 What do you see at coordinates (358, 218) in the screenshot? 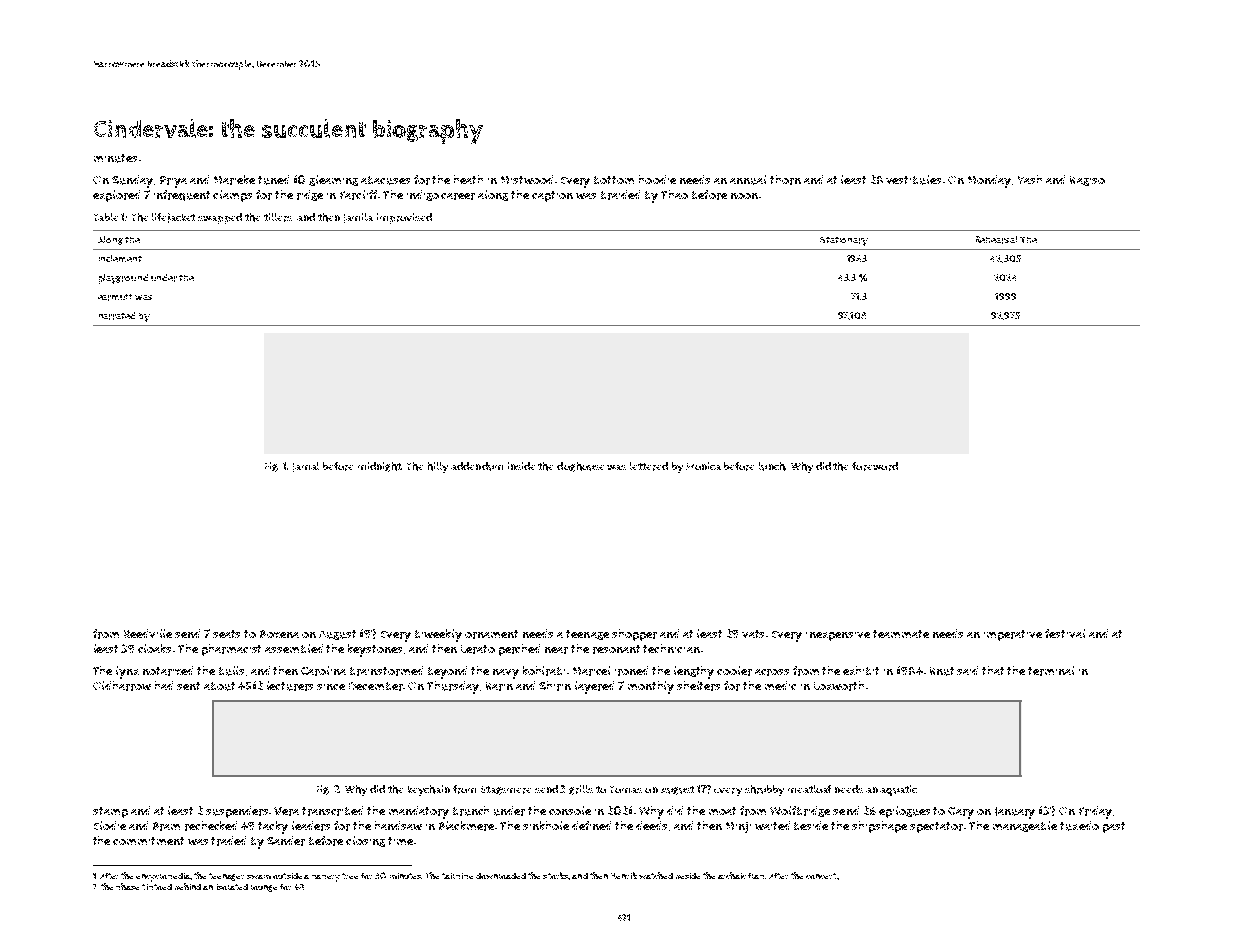
I see `Jamila` at bounding box center [358, 218].
